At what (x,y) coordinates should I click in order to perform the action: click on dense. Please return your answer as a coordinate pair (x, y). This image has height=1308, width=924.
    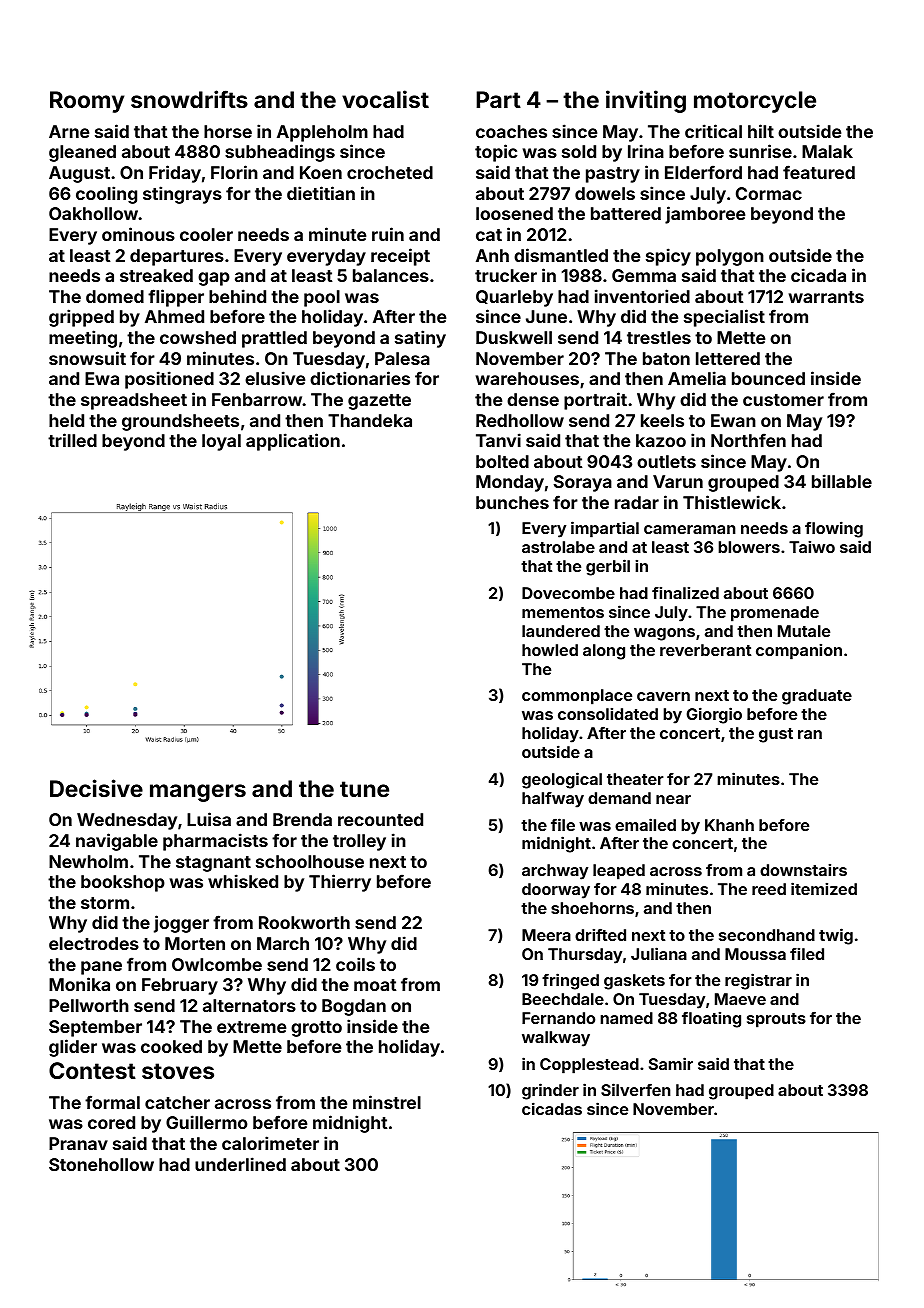
    Looking at the image, I should click on (533, 399).
